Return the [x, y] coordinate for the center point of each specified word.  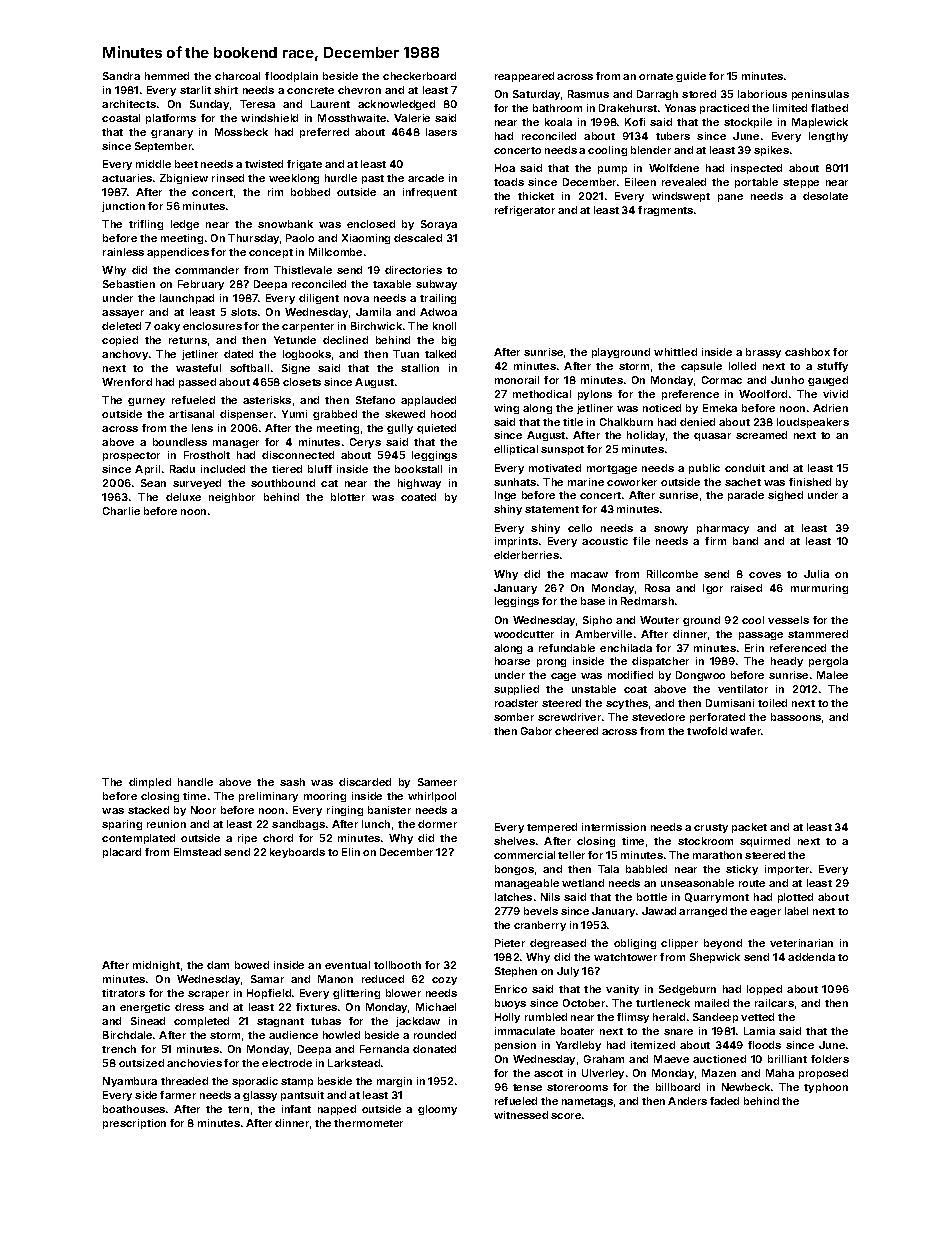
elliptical [516, 450]
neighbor [232, 498]
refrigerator [525, 211]
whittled [675, 352]
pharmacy [723, 529]
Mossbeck [241, 132]
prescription [134, 1124]
